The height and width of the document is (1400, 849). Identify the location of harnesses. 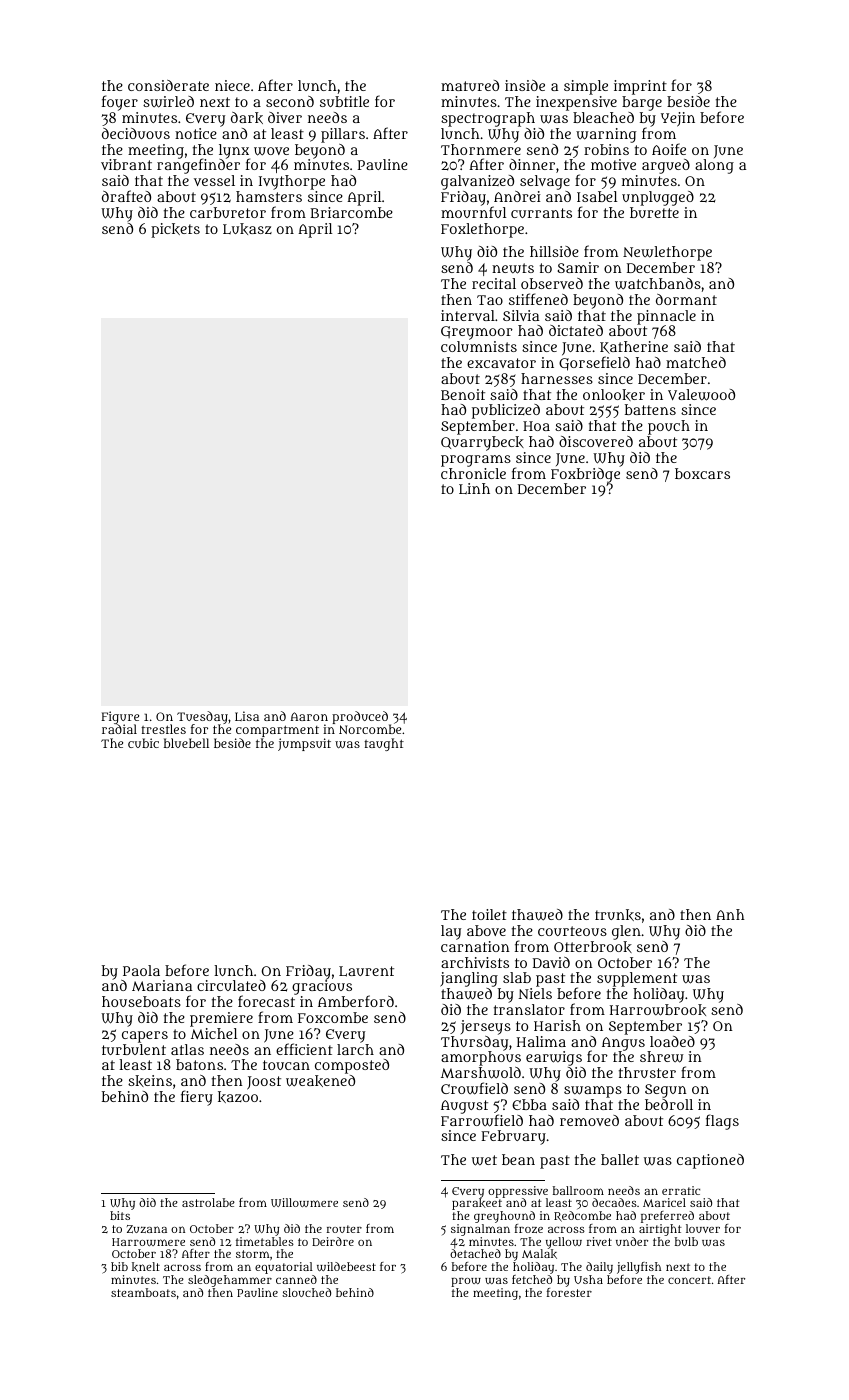
(557, 378).
